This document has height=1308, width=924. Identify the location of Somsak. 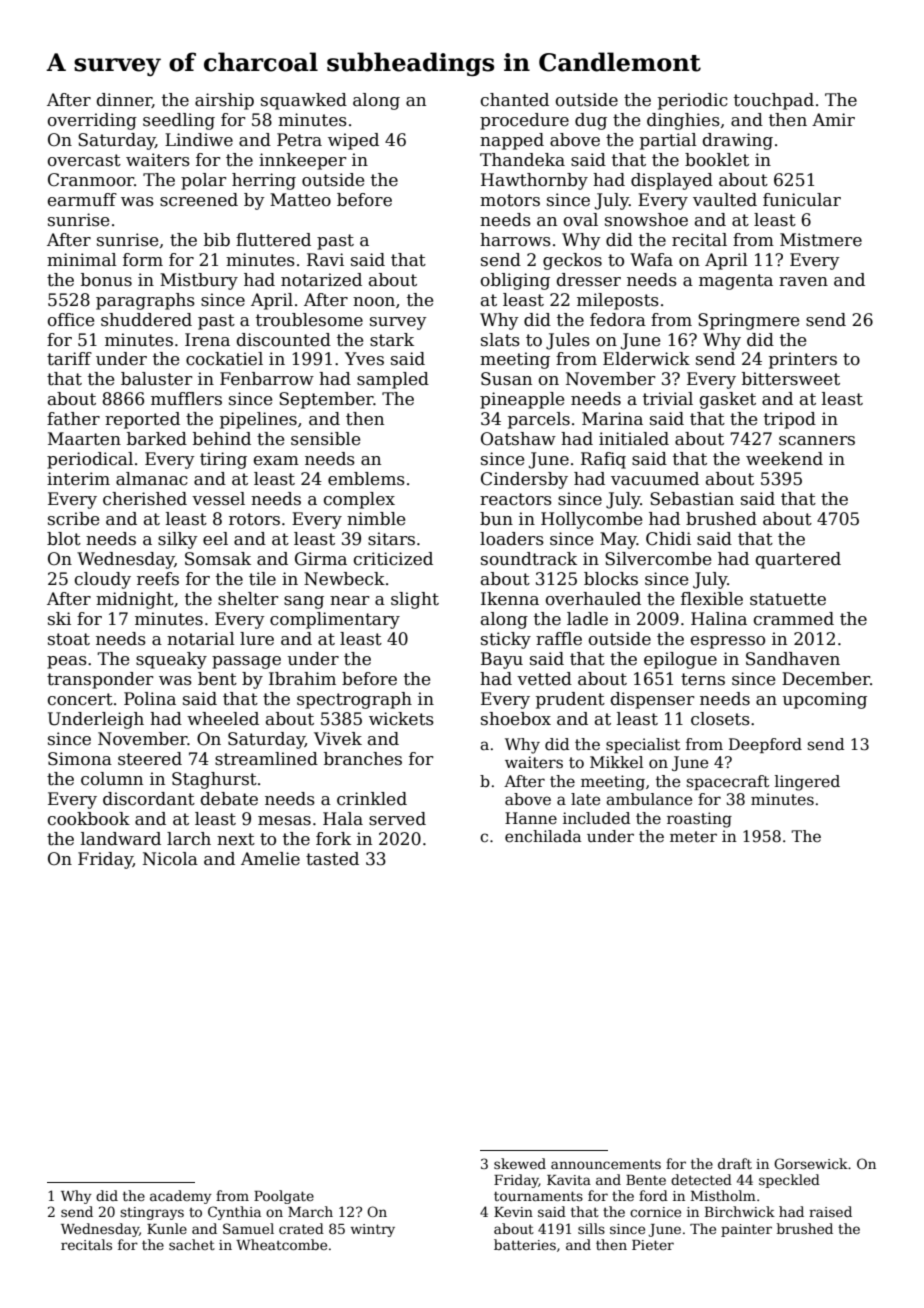
(218, 559).
